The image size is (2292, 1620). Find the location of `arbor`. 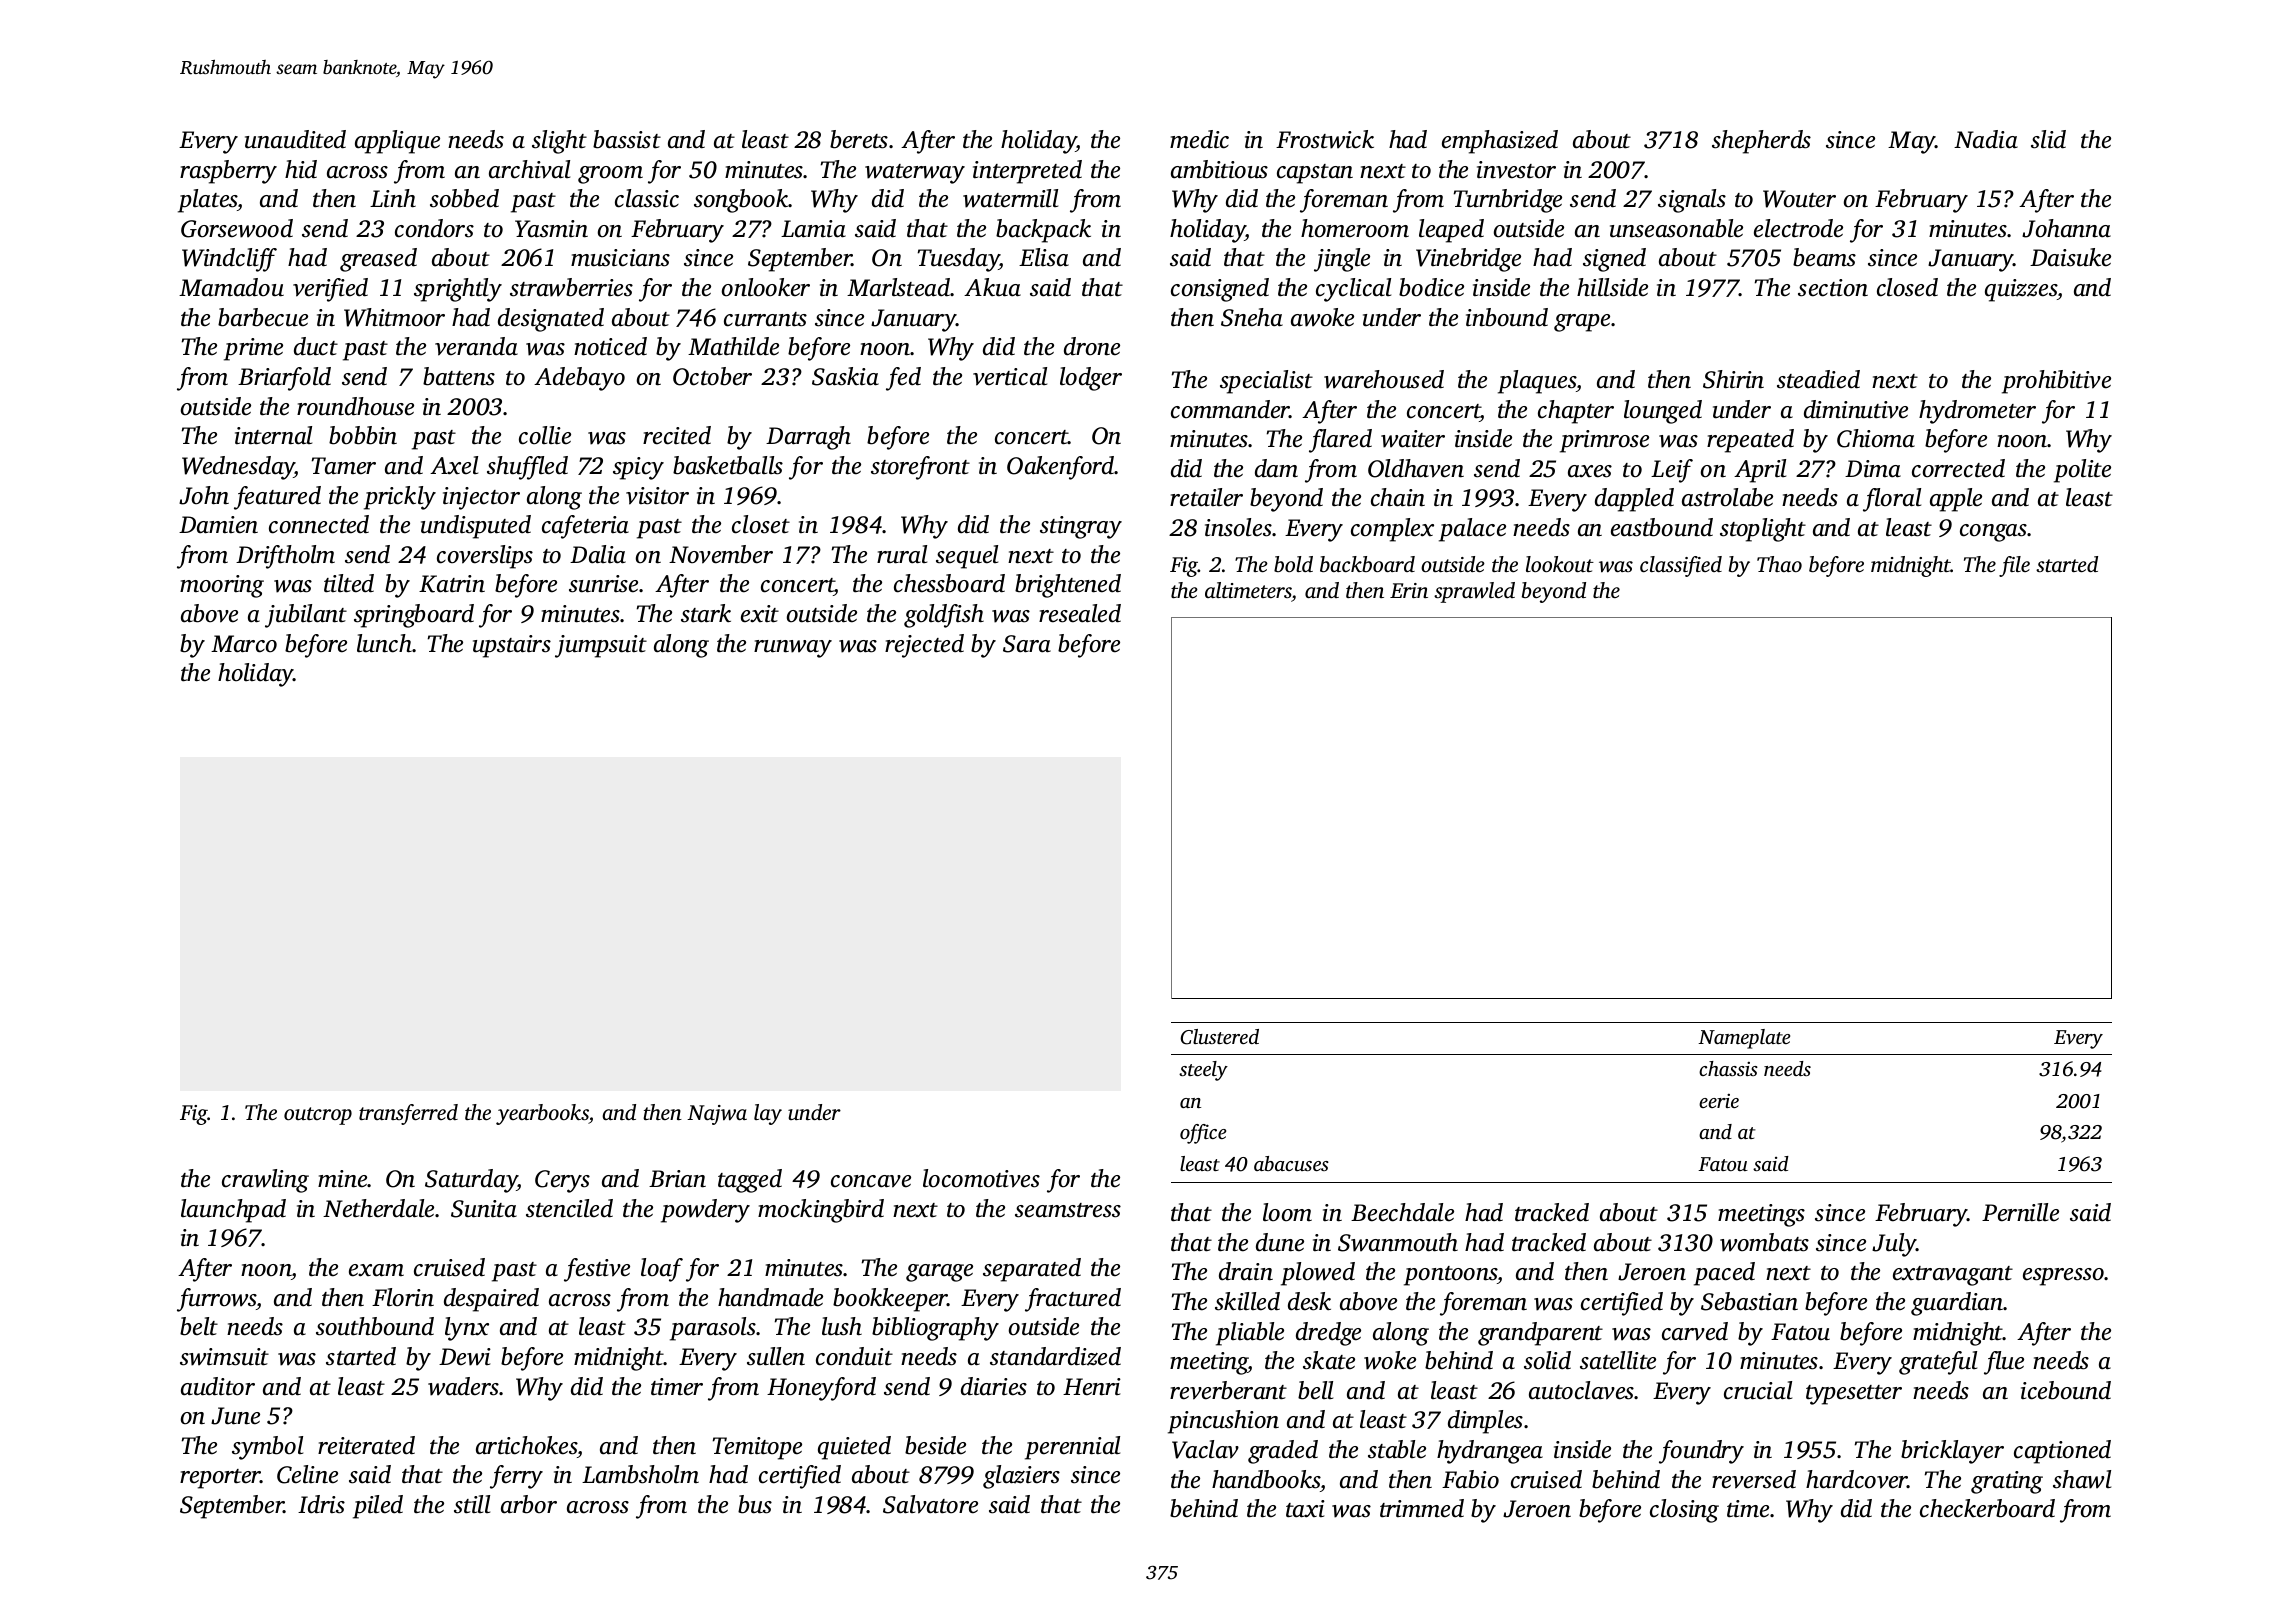

arbor is located at coordinates (529, 1504).
